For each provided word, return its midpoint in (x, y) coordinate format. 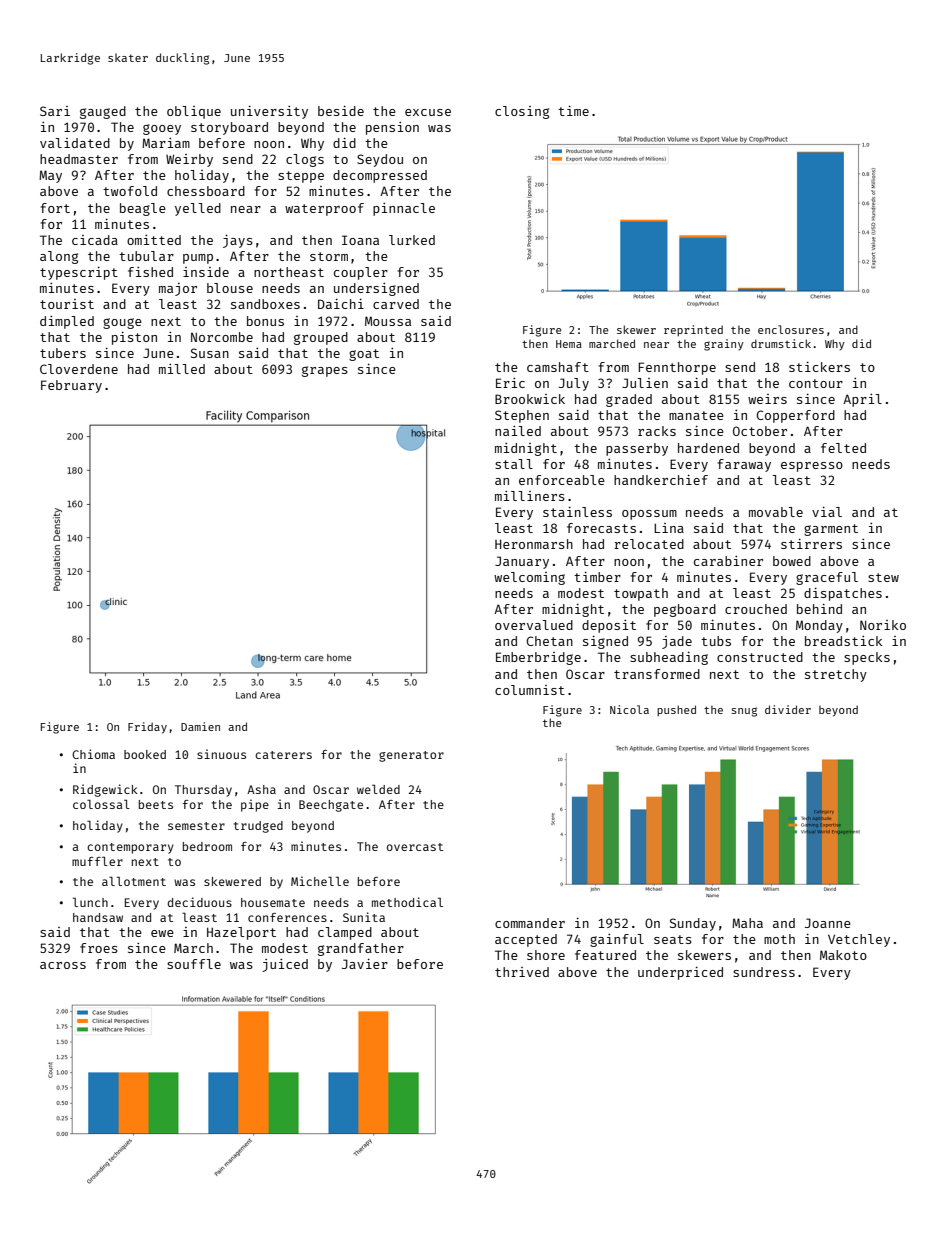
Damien (200, 726)
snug (744, 712)
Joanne (828, 923)
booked (145, 754)
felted (843, 448)
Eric (510, 383)
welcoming (529, 578)
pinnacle (404, 209)
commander (530, 923)
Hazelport (241, 933)
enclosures (791, 329)
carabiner (728, 561)
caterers (283, 755)
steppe (301, 177)
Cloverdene (79, 369)
